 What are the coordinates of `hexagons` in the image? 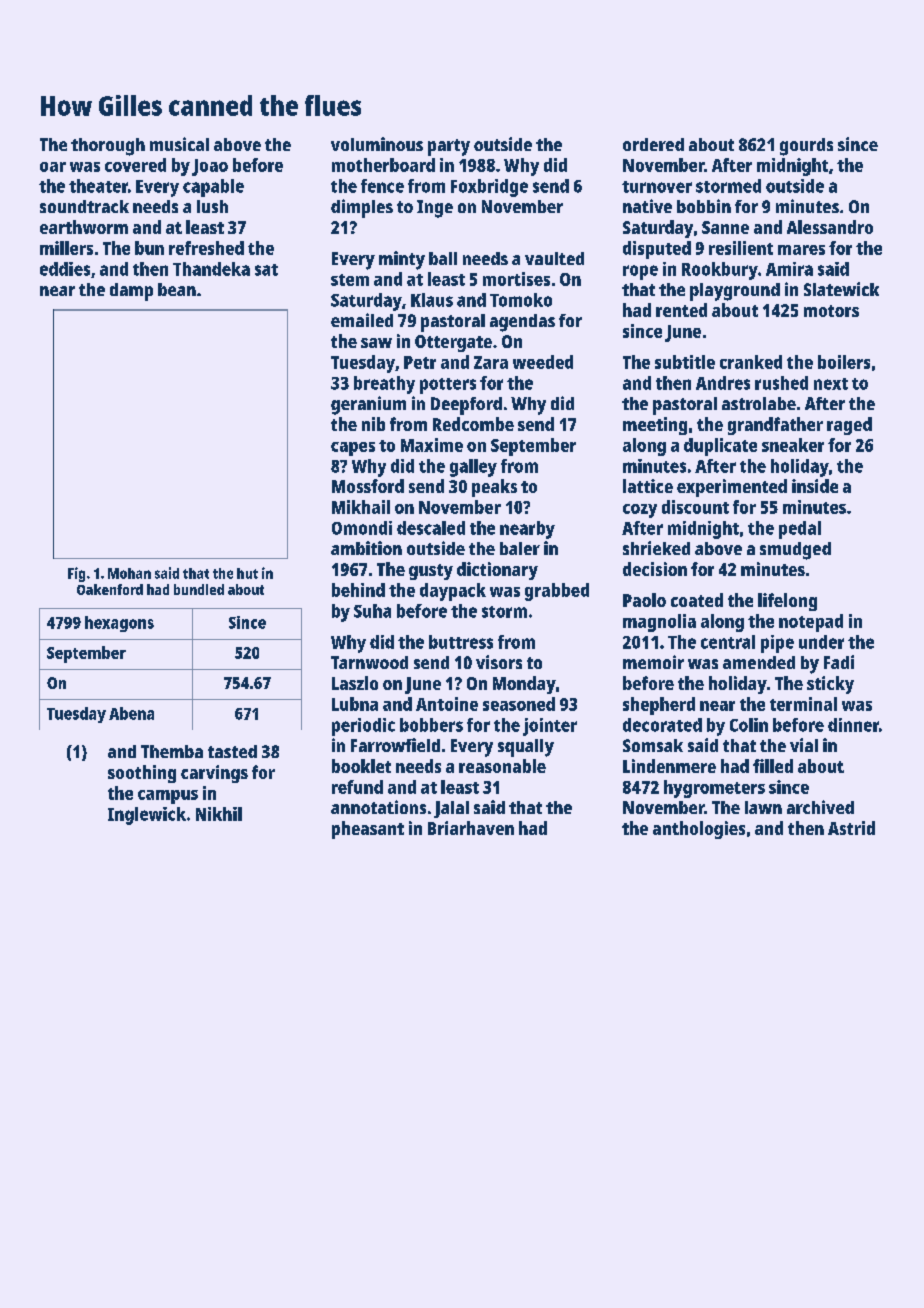 It's located at (119, 624).
